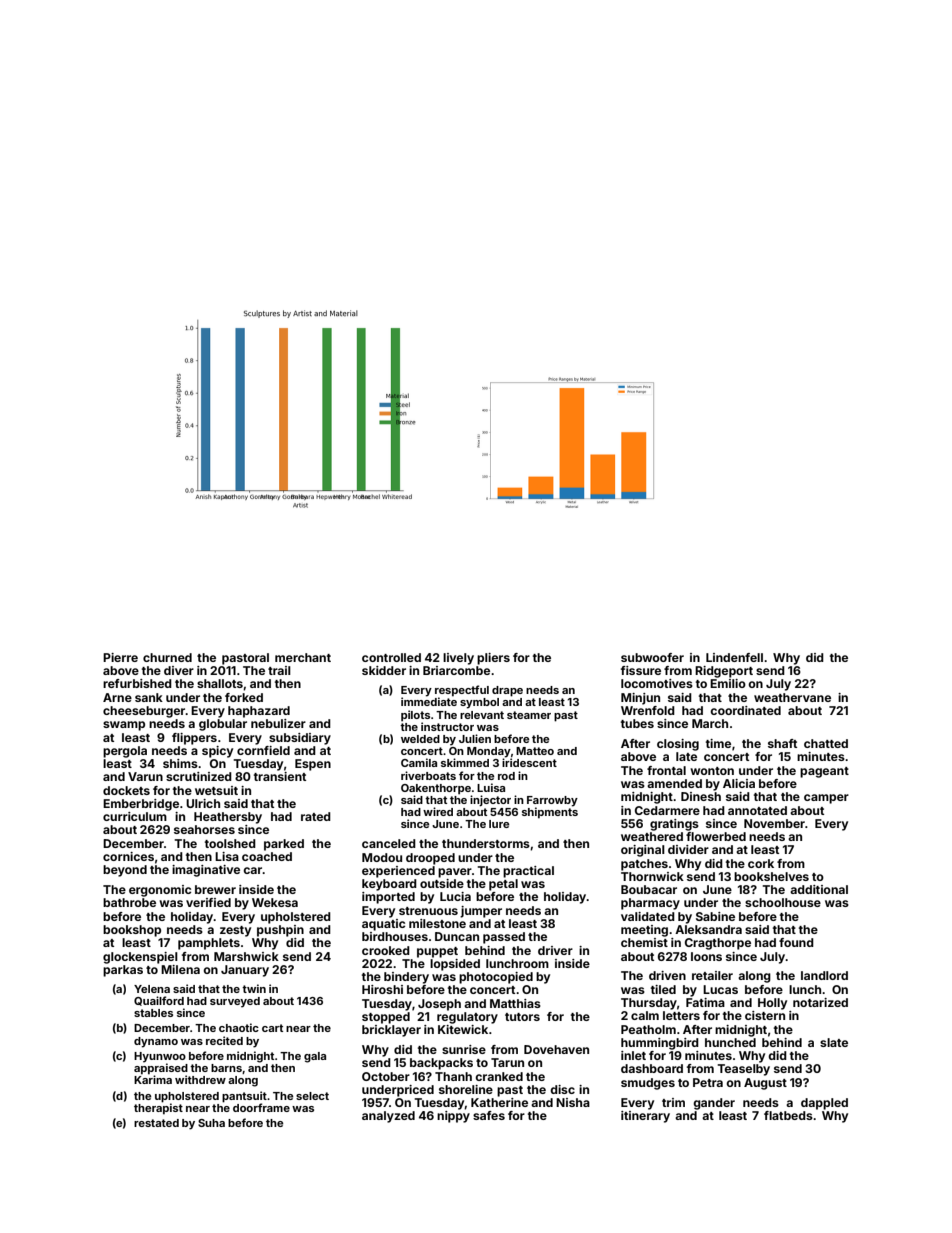 Image resolution: width=952 pixels, height=1233 pixels. I want to click on lively, so click(458, 659).
